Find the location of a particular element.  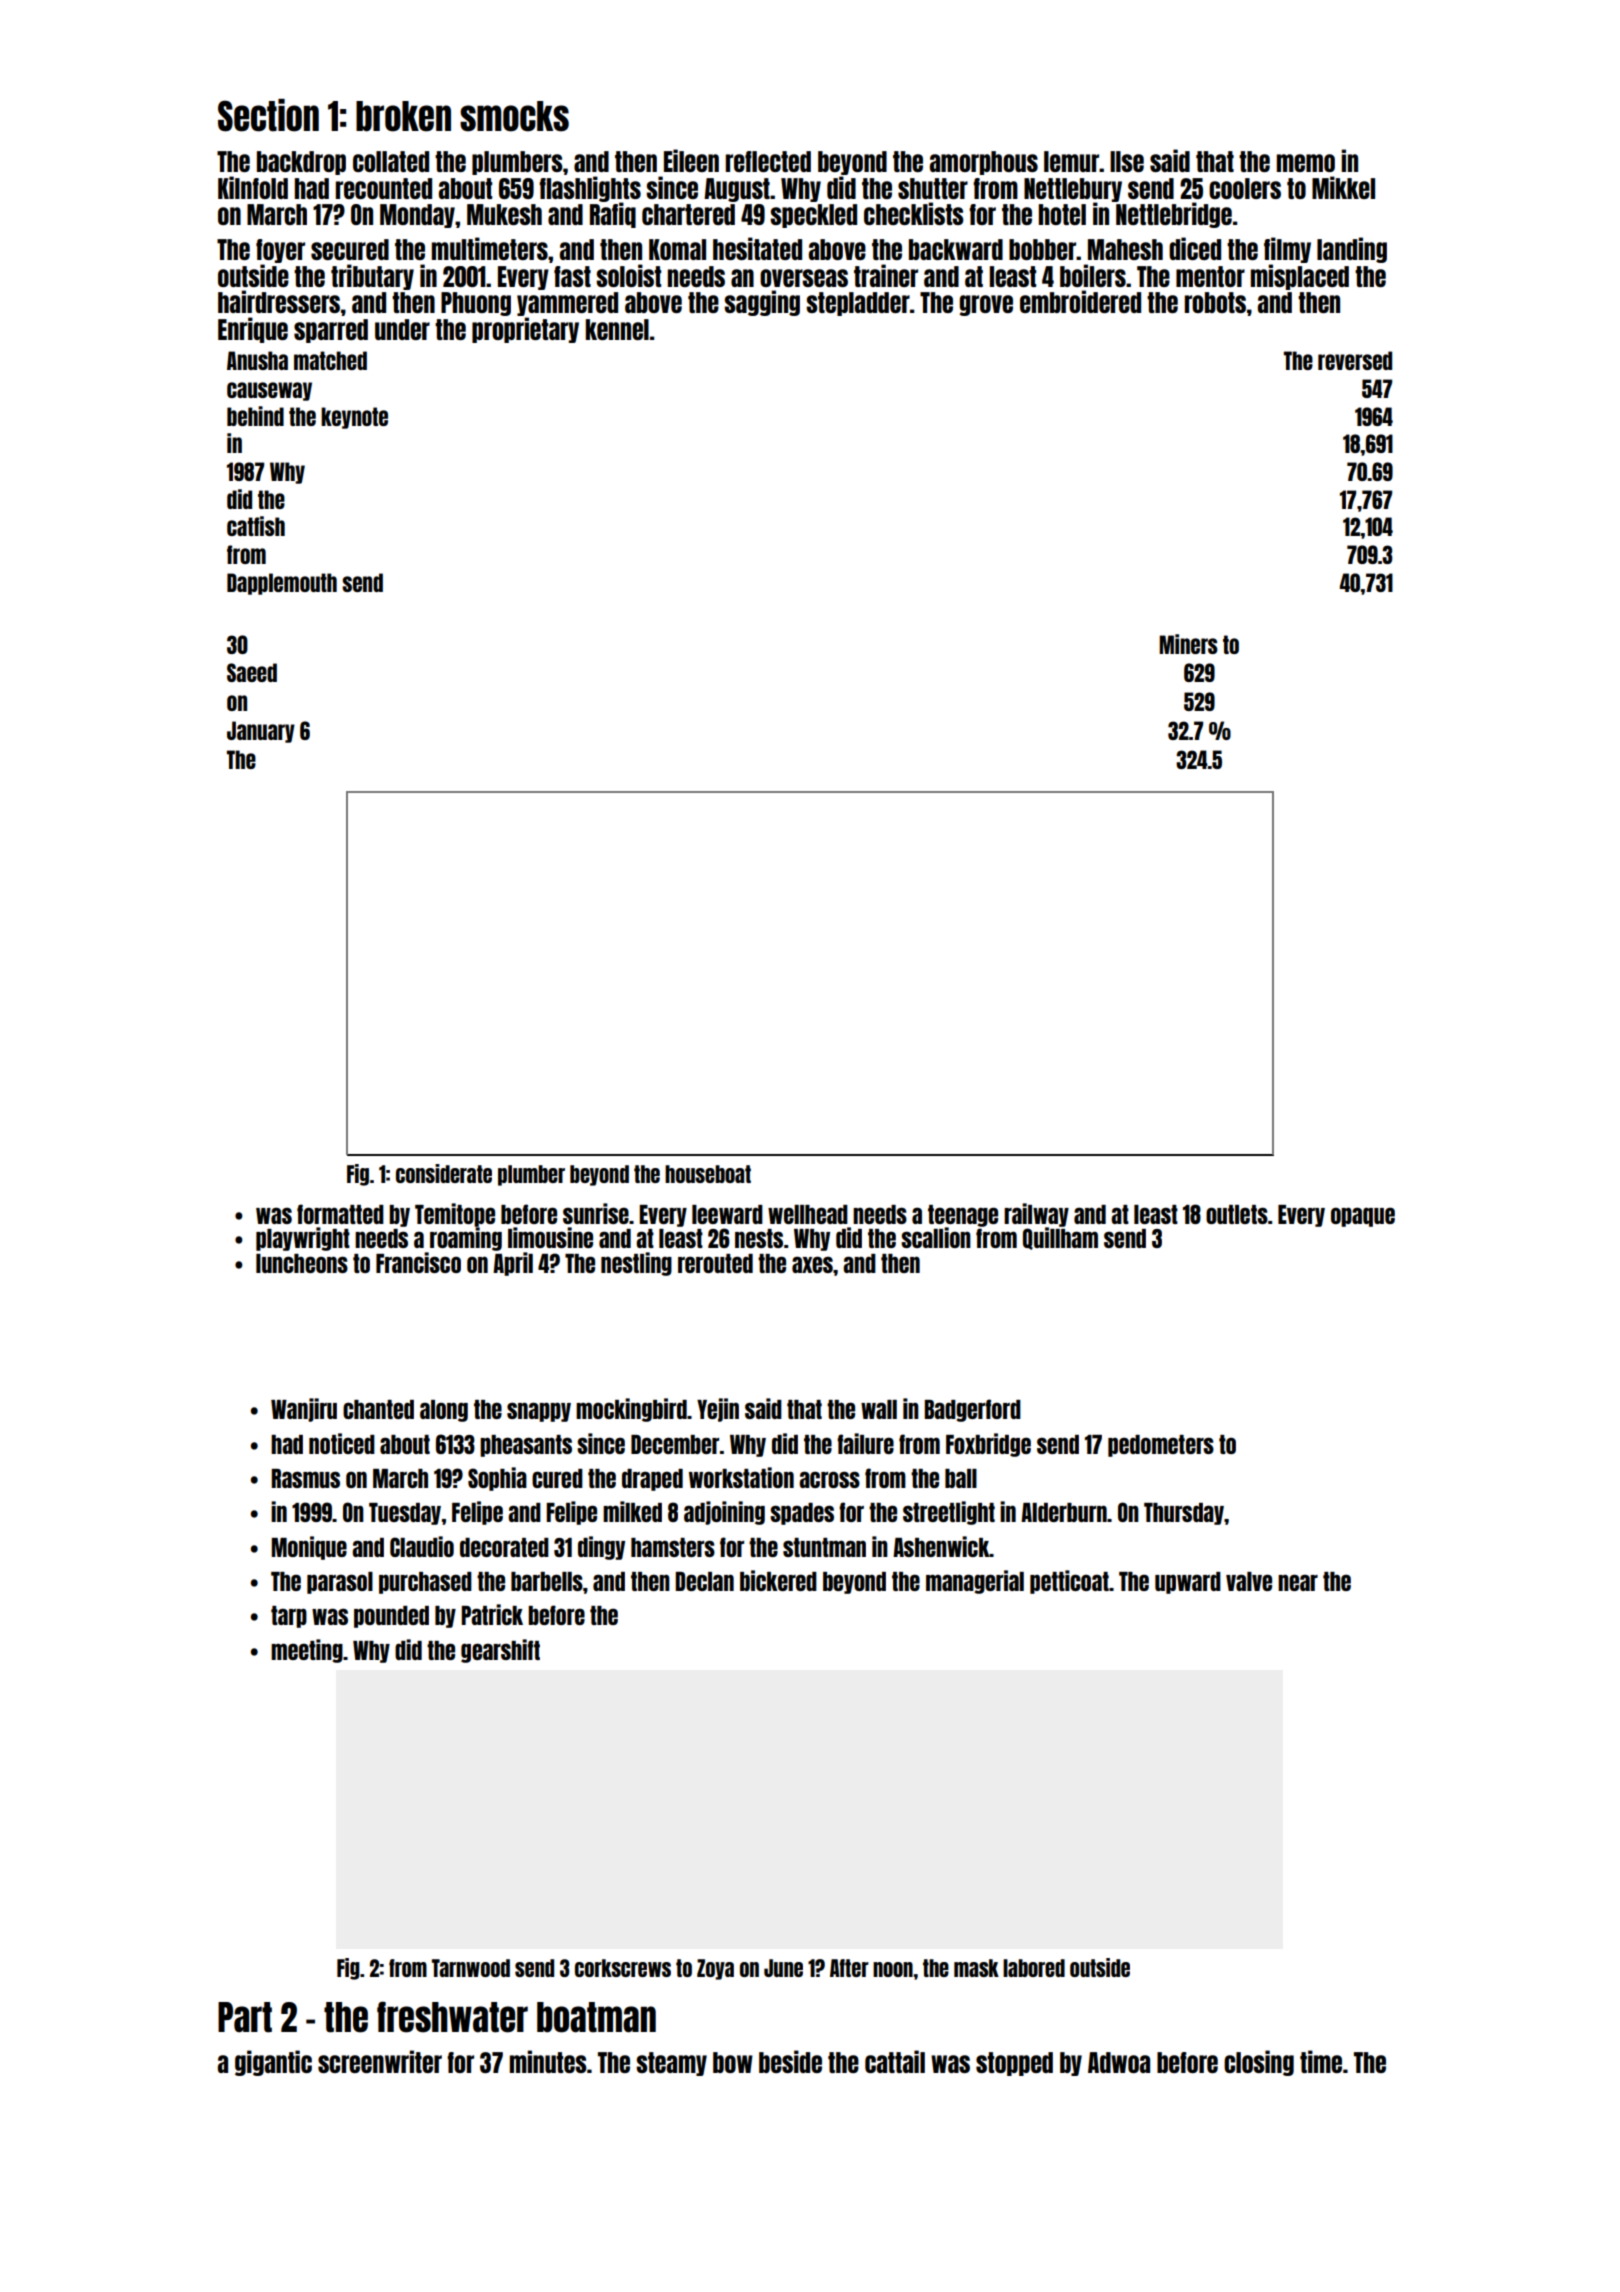

broken is located at coordinates (403, 116).
